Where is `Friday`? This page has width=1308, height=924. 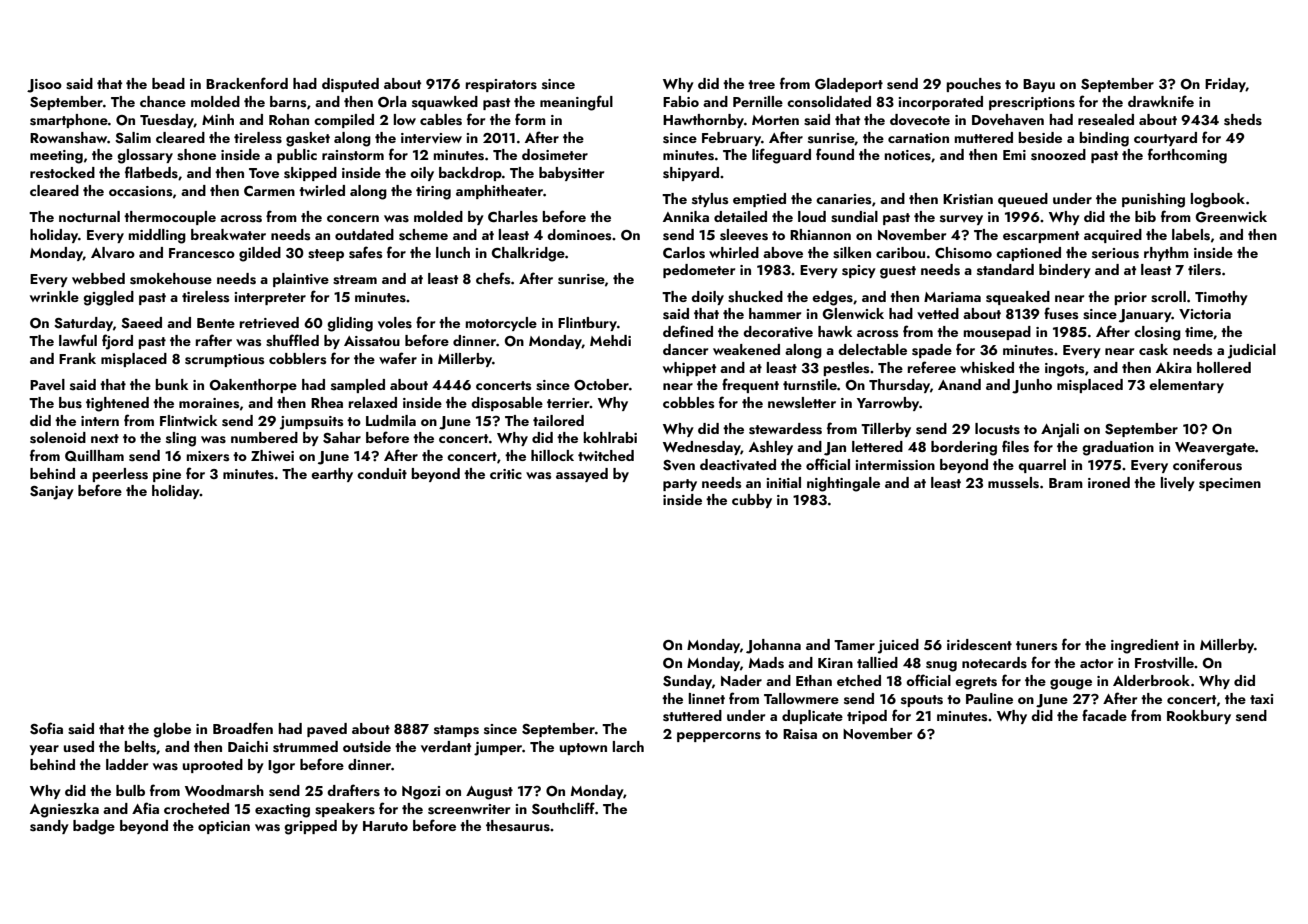 Friday is located at coordinates (1225, 85).
